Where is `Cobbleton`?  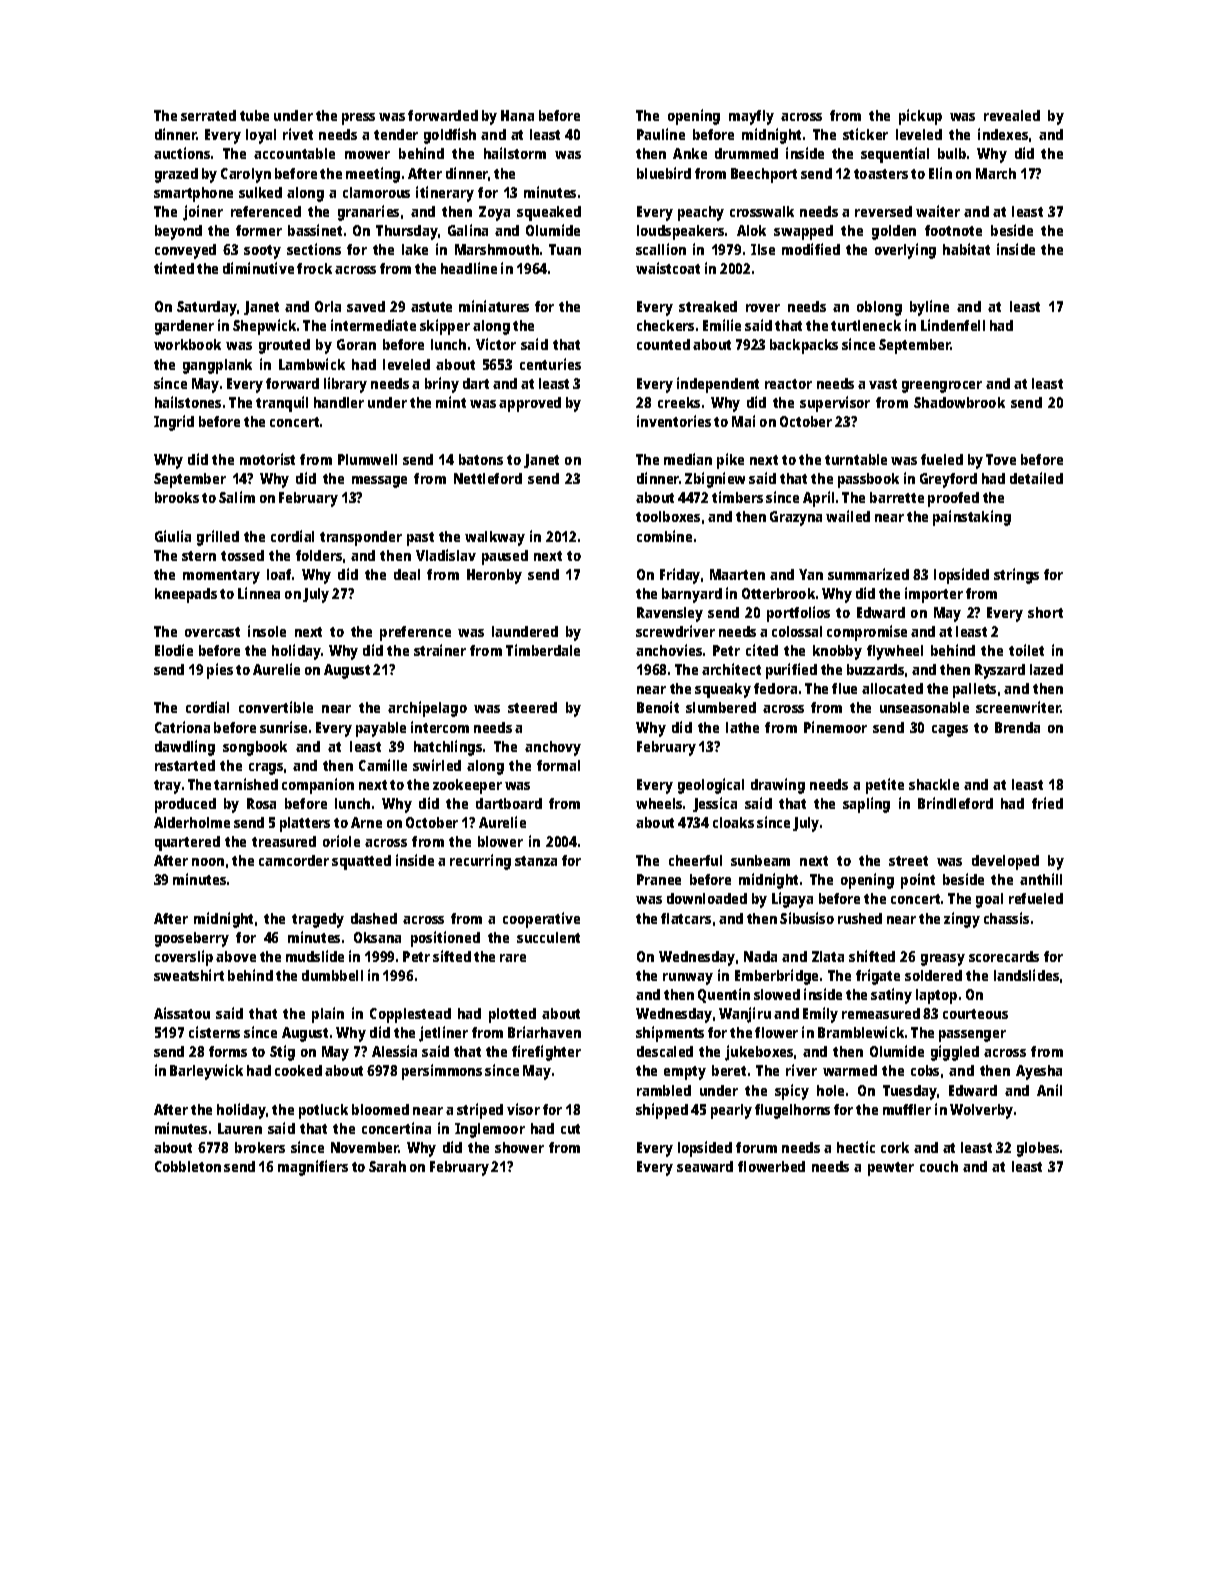 Cobbleton is located at coordinates (188, 1166).
